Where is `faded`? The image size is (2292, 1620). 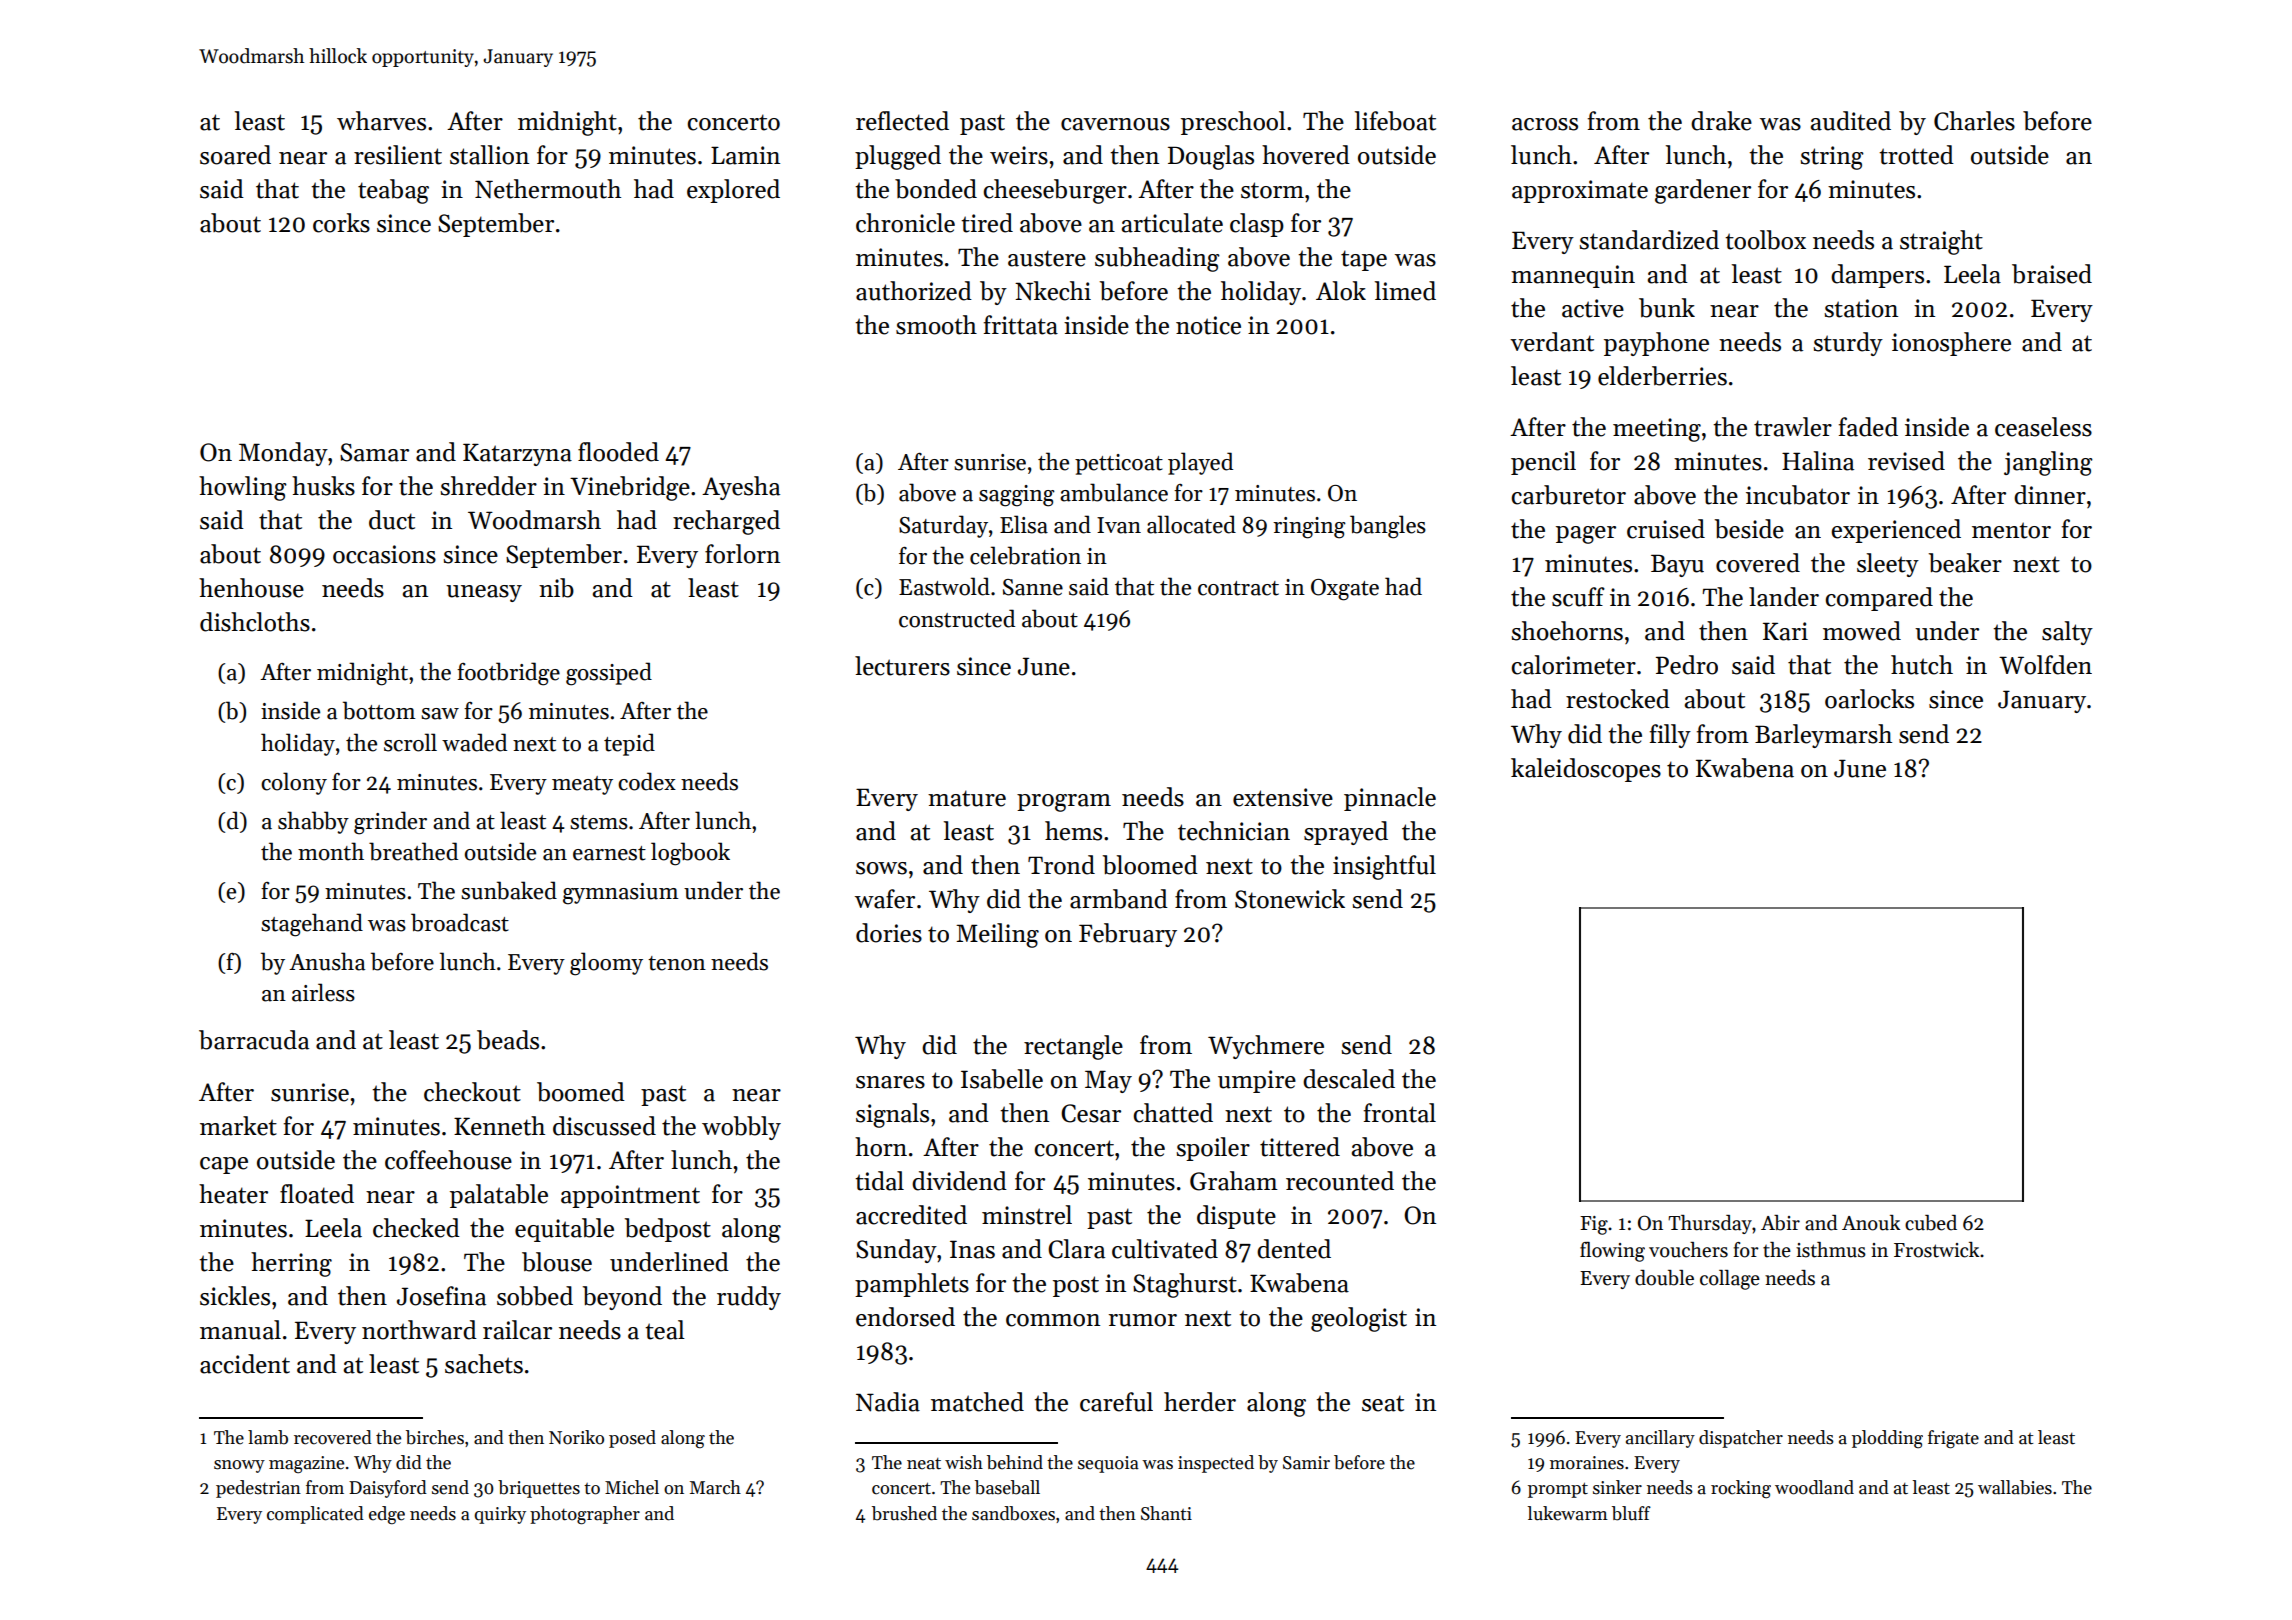 faded is located at coordinates (1868, 427).
